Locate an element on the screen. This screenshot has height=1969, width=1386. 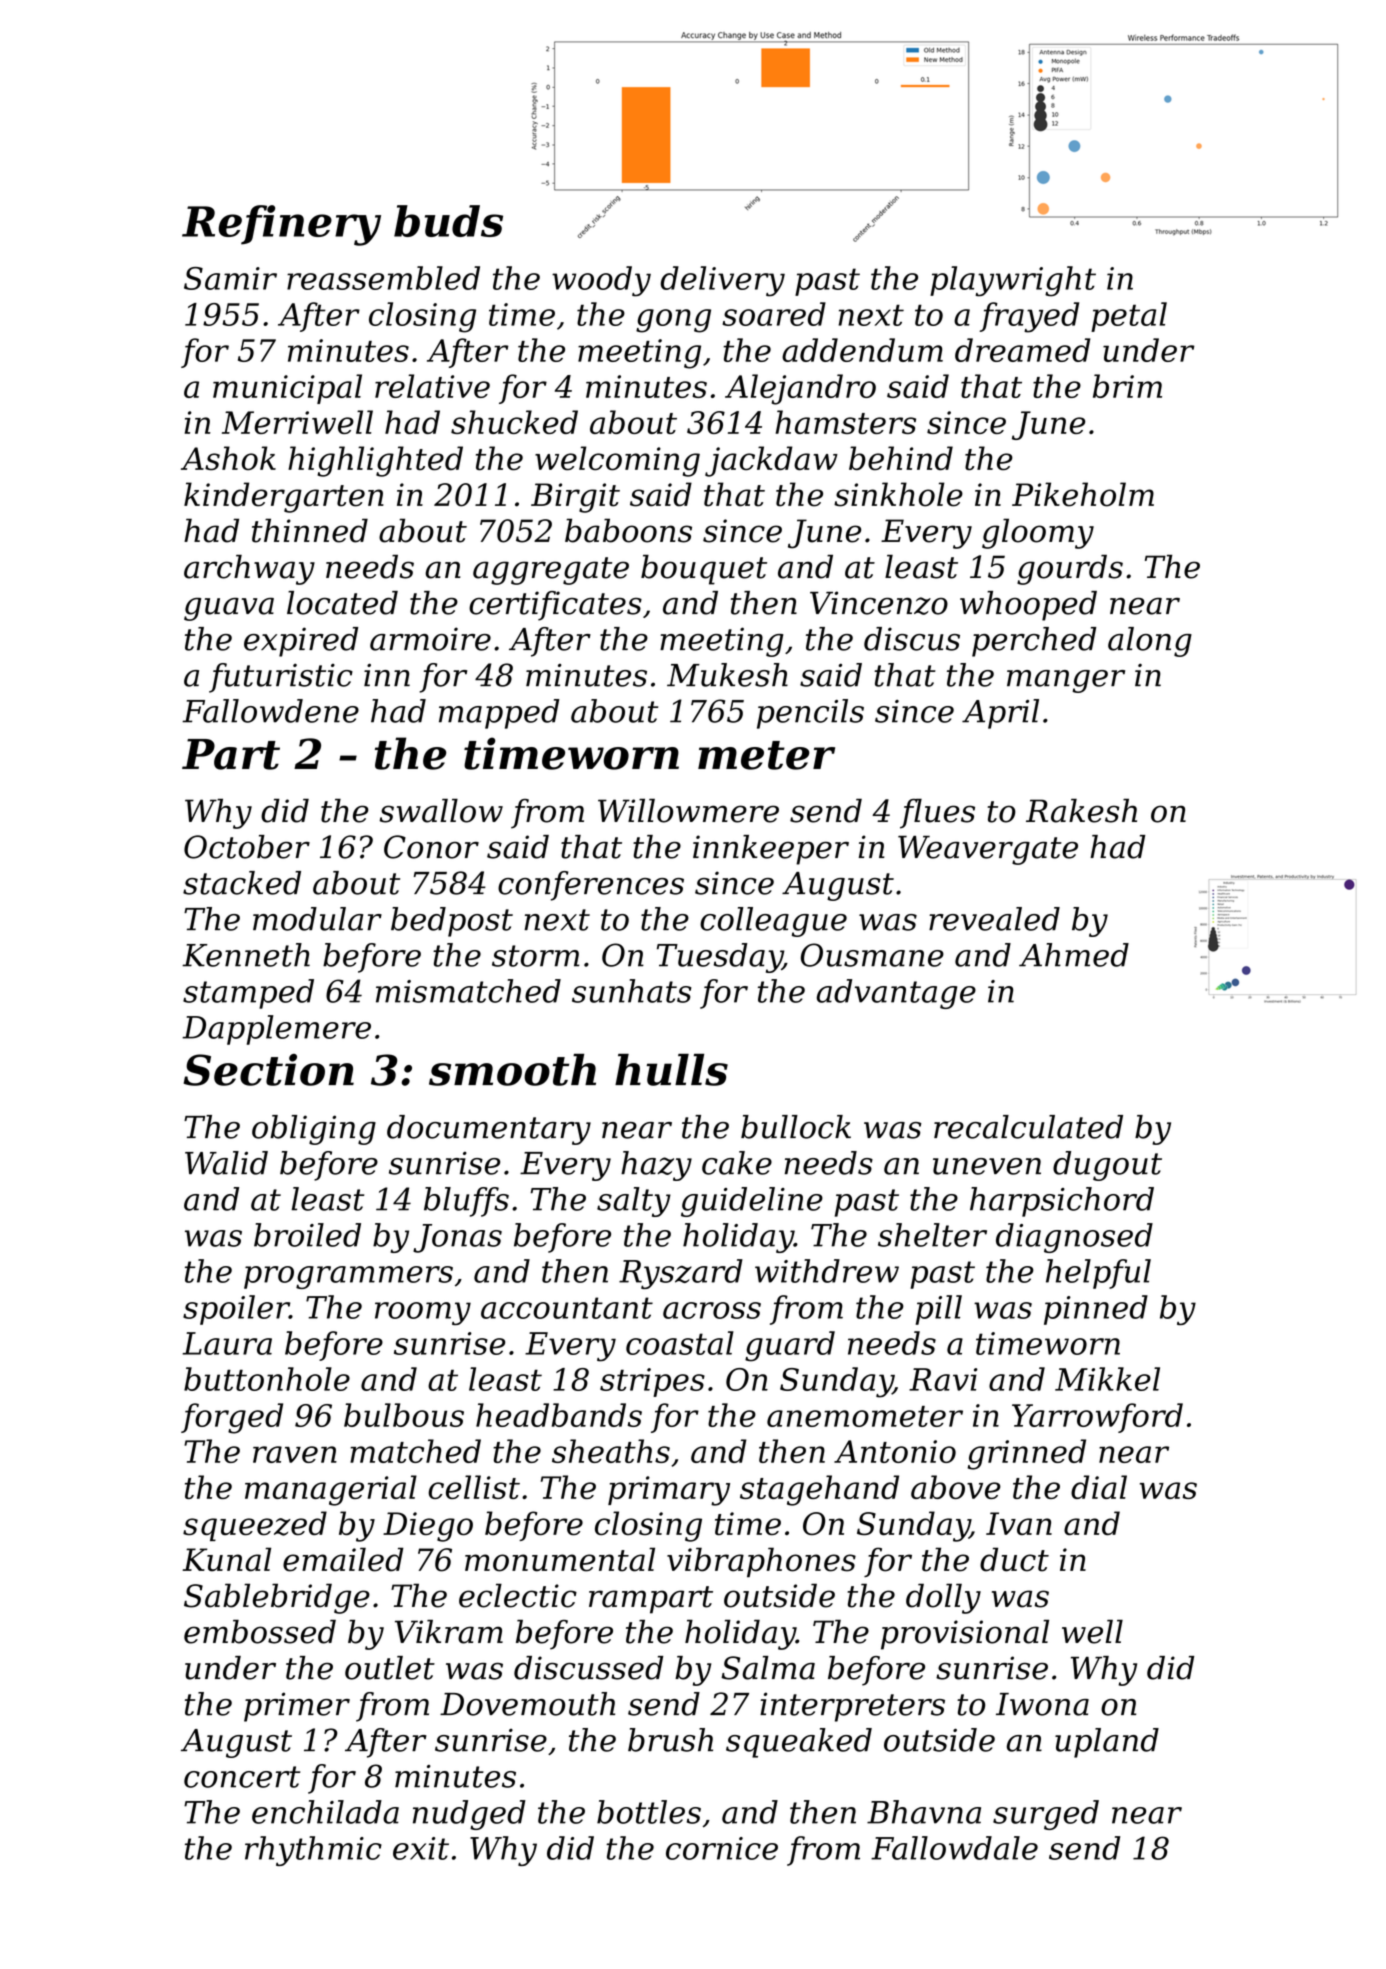
upland is located at coordinates (1107, 1743).
